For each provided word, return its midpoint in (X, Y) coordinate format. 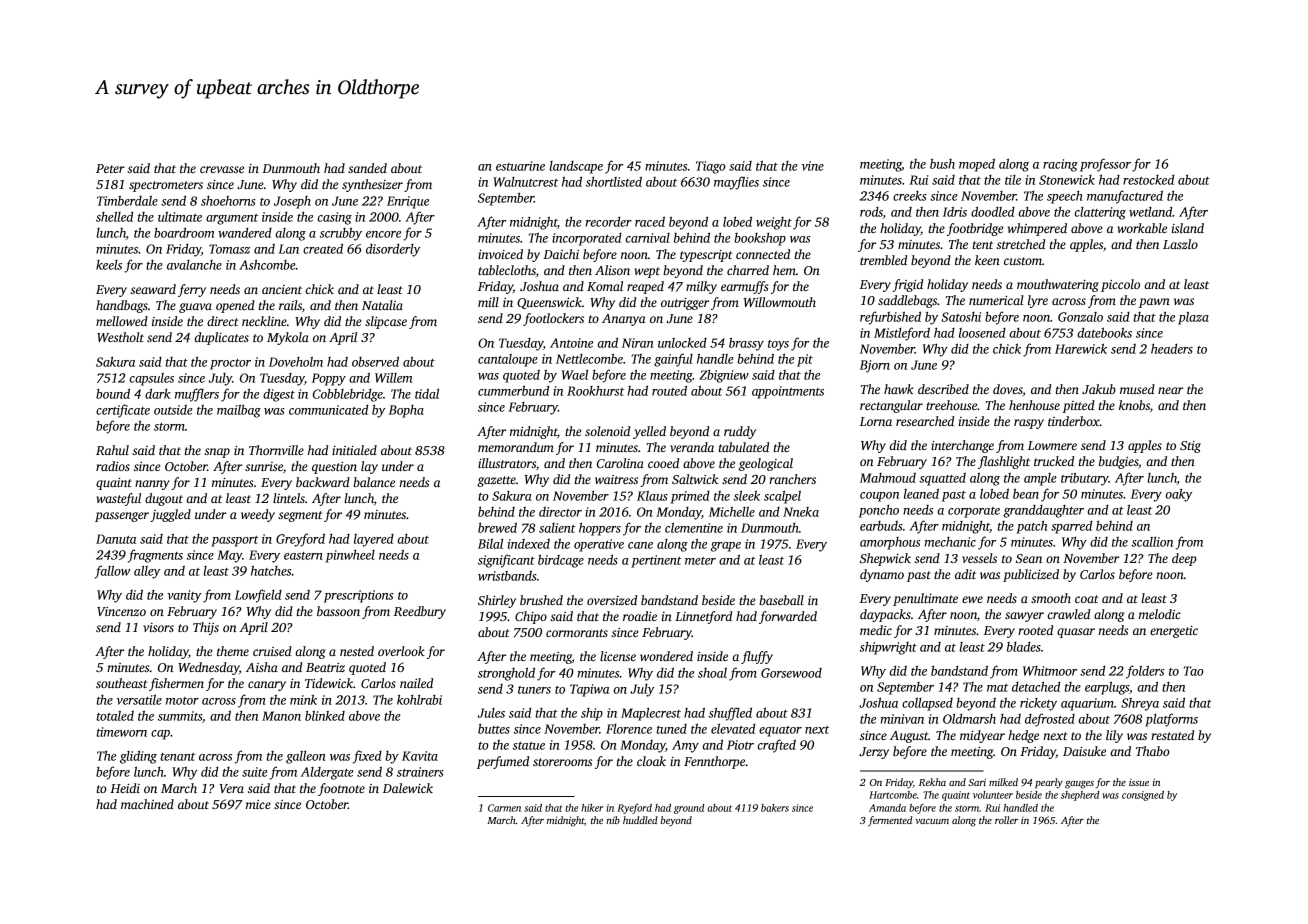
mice (258, 804)
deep (1184, 559)
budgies (1118, 462)
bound (113, 393)
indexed (528, 544)
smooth (1051, 598)
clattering (1100, 213)
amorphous (890, 543)
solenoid (607, 431)
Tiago (711, 167)
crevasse (222, 169)
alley (147, 572)
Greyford (300, 540)
